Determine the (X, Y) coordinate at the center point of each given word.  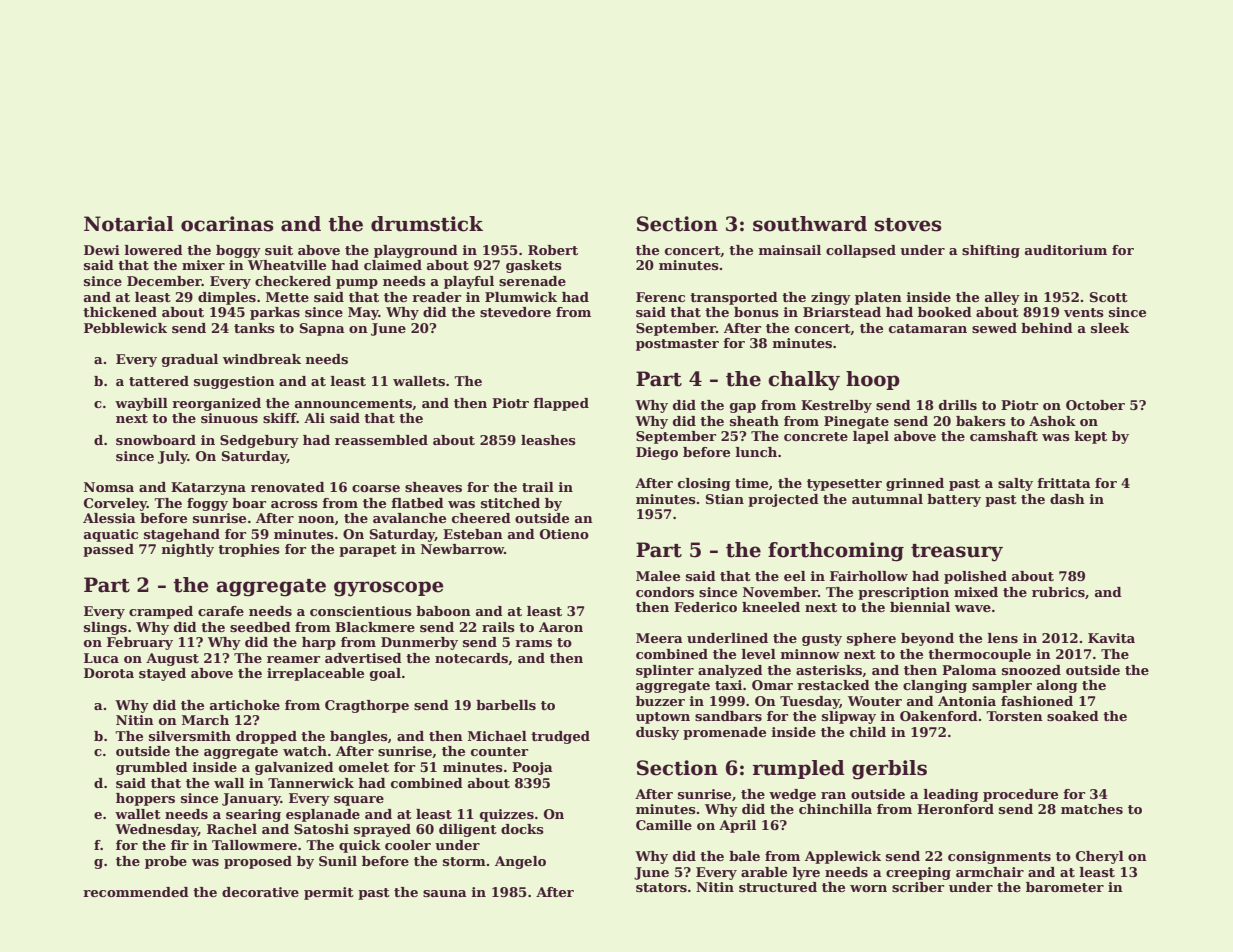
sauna (445, 893)
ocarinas (227, 224)
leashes (548, 440)
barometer (1065, 887)
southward (810, 224)
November (780, 592)
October (1095, 405)
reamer (293, 659)
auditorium (1066, 250)
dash (1067, 499)
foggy (207, 504)
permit (329, 893)
